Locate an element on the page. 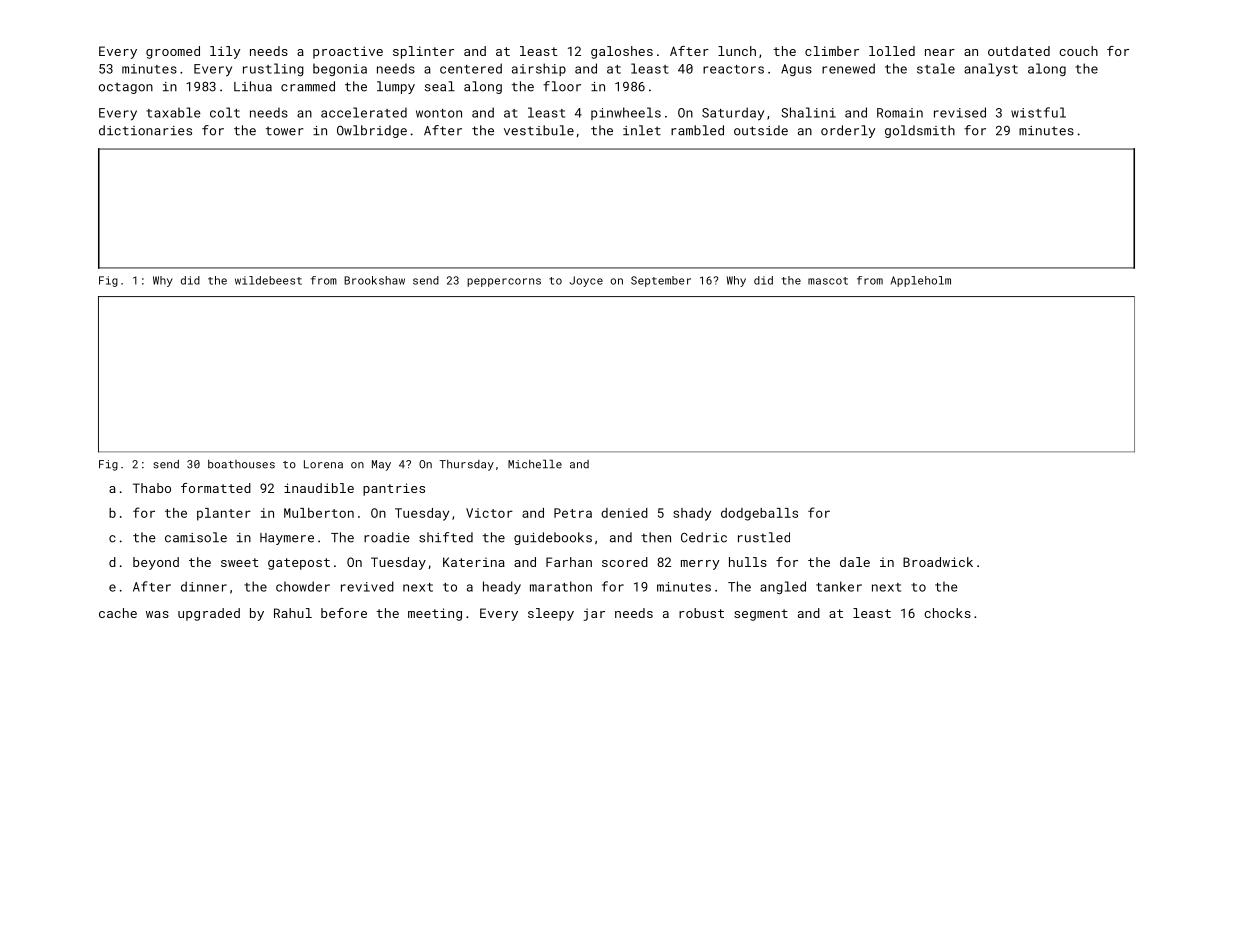 The image size is (1233, 952). floor is located at coordinates (562, 86).
